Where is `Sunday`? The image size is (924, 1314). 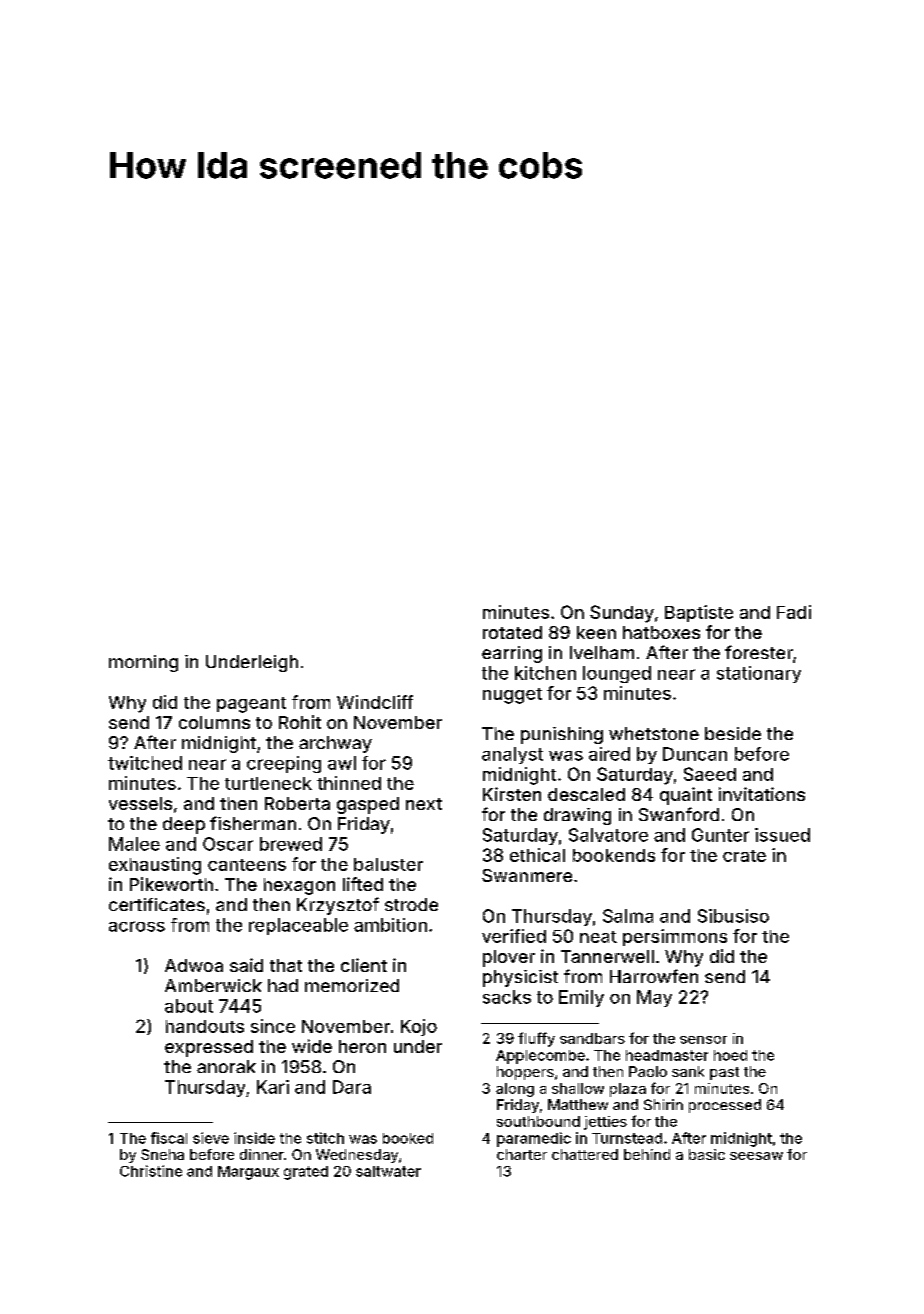 Sunday is located at coordinates (622, 614).
